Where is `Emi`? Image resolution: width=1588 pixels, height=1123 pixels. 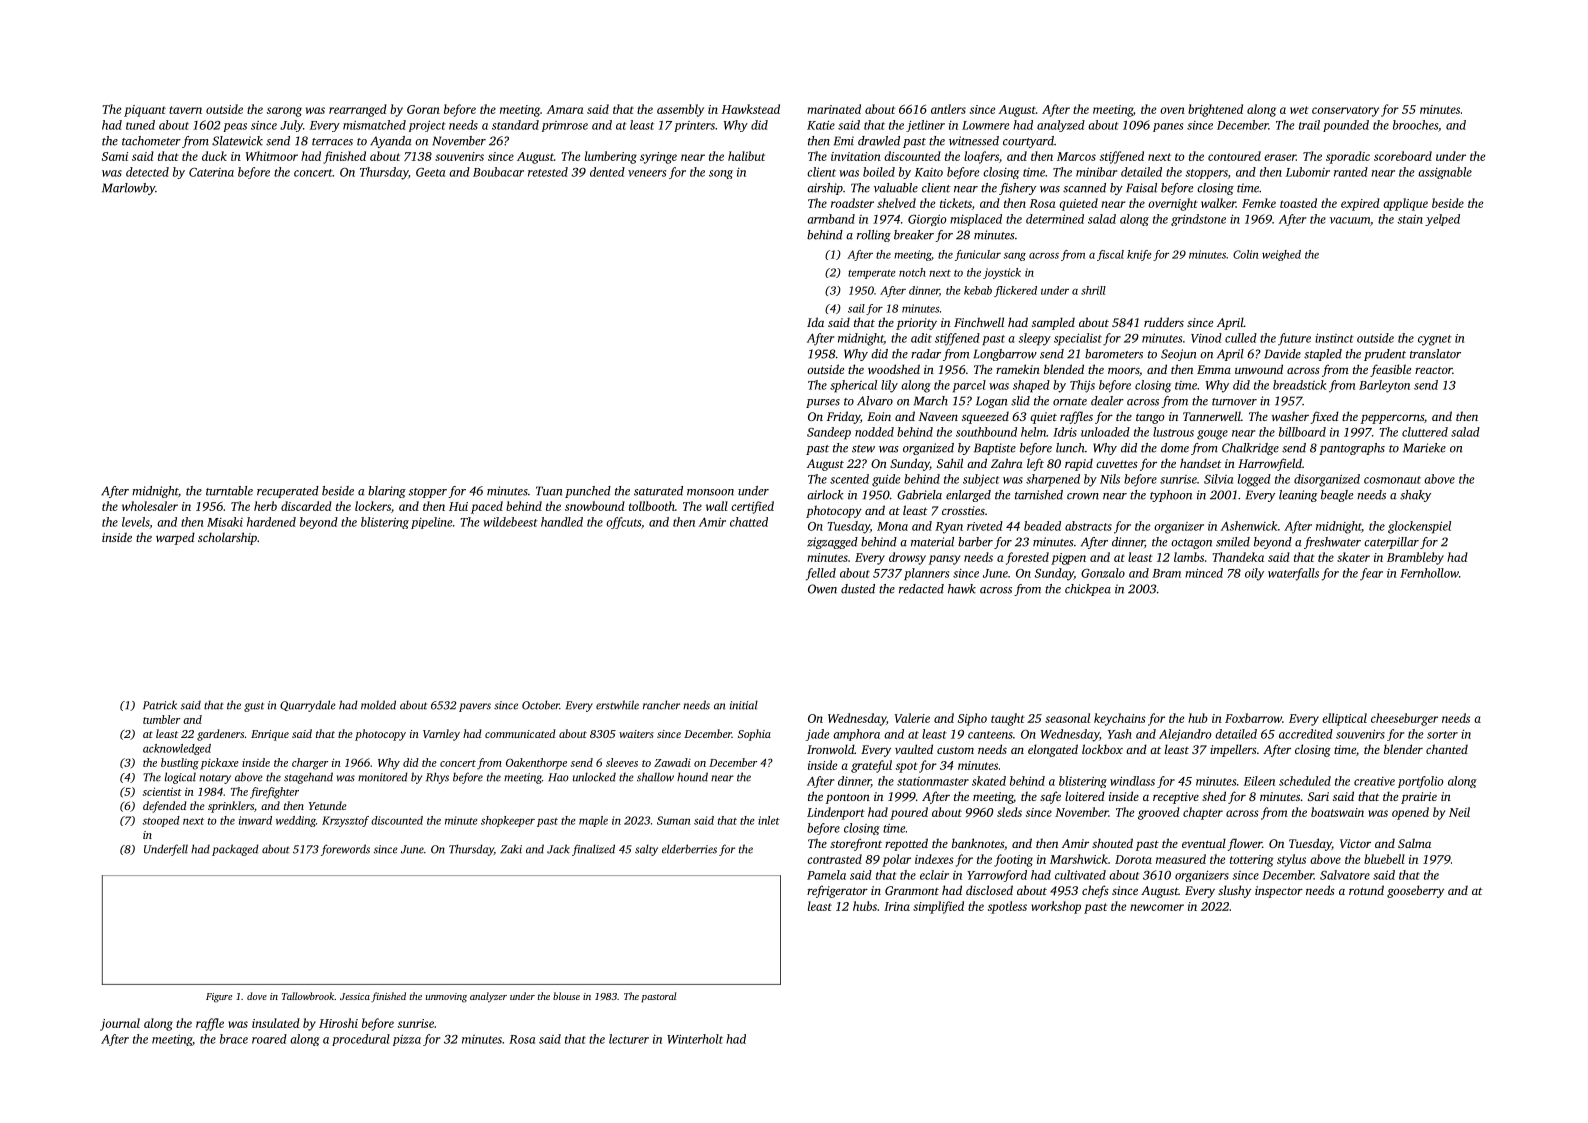
Emi is located at coordinates (844, 141).
